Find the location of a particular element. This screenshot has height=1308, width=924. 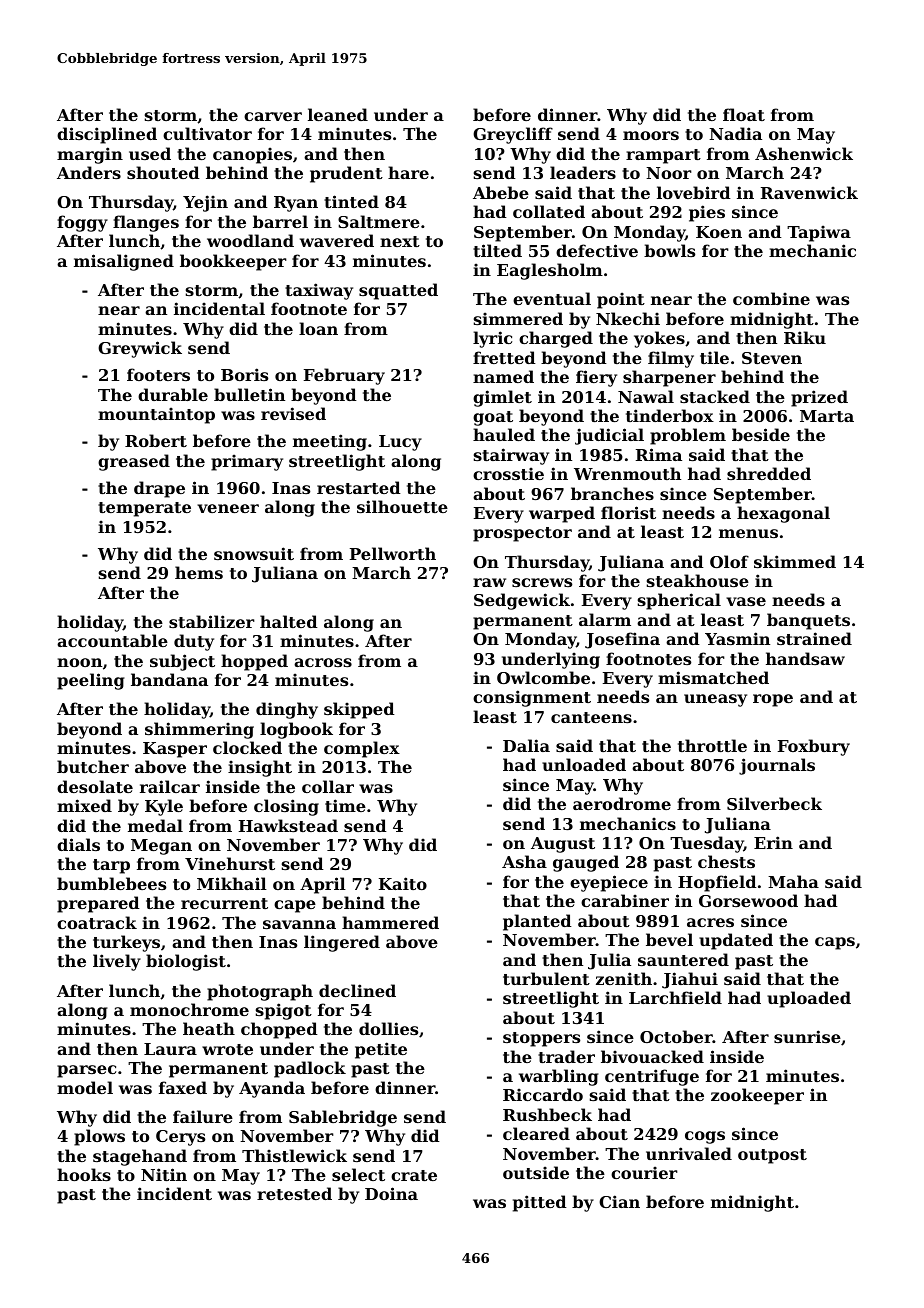

bulletin is located at coordinates (249, 394).
